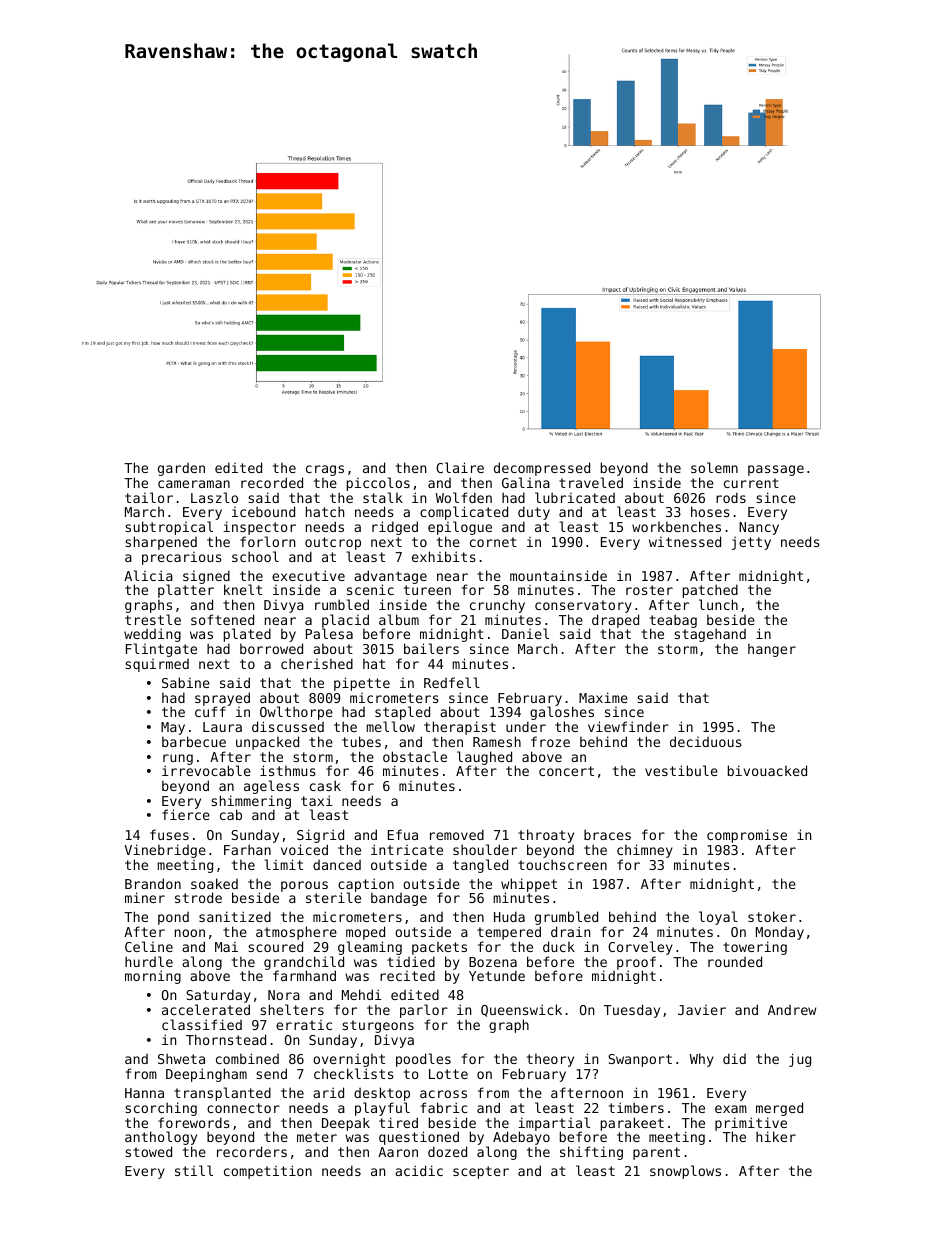 Image resolution: width=952 pixels, height=1233 pixels. What do you see at coordinates (484, 758) in the page?
I see `laughed` at bounding box center [484, 758].
